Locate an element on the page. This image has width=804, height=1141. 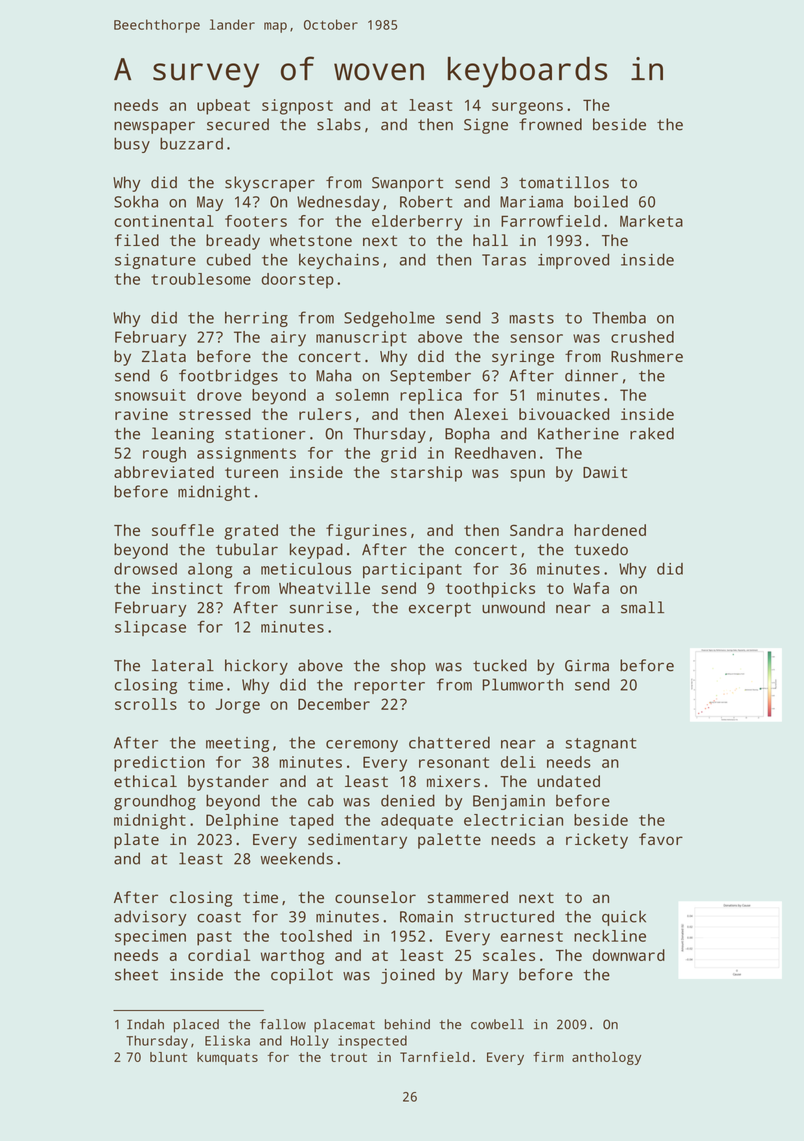
Themba is located at coordinates (619, 317).
